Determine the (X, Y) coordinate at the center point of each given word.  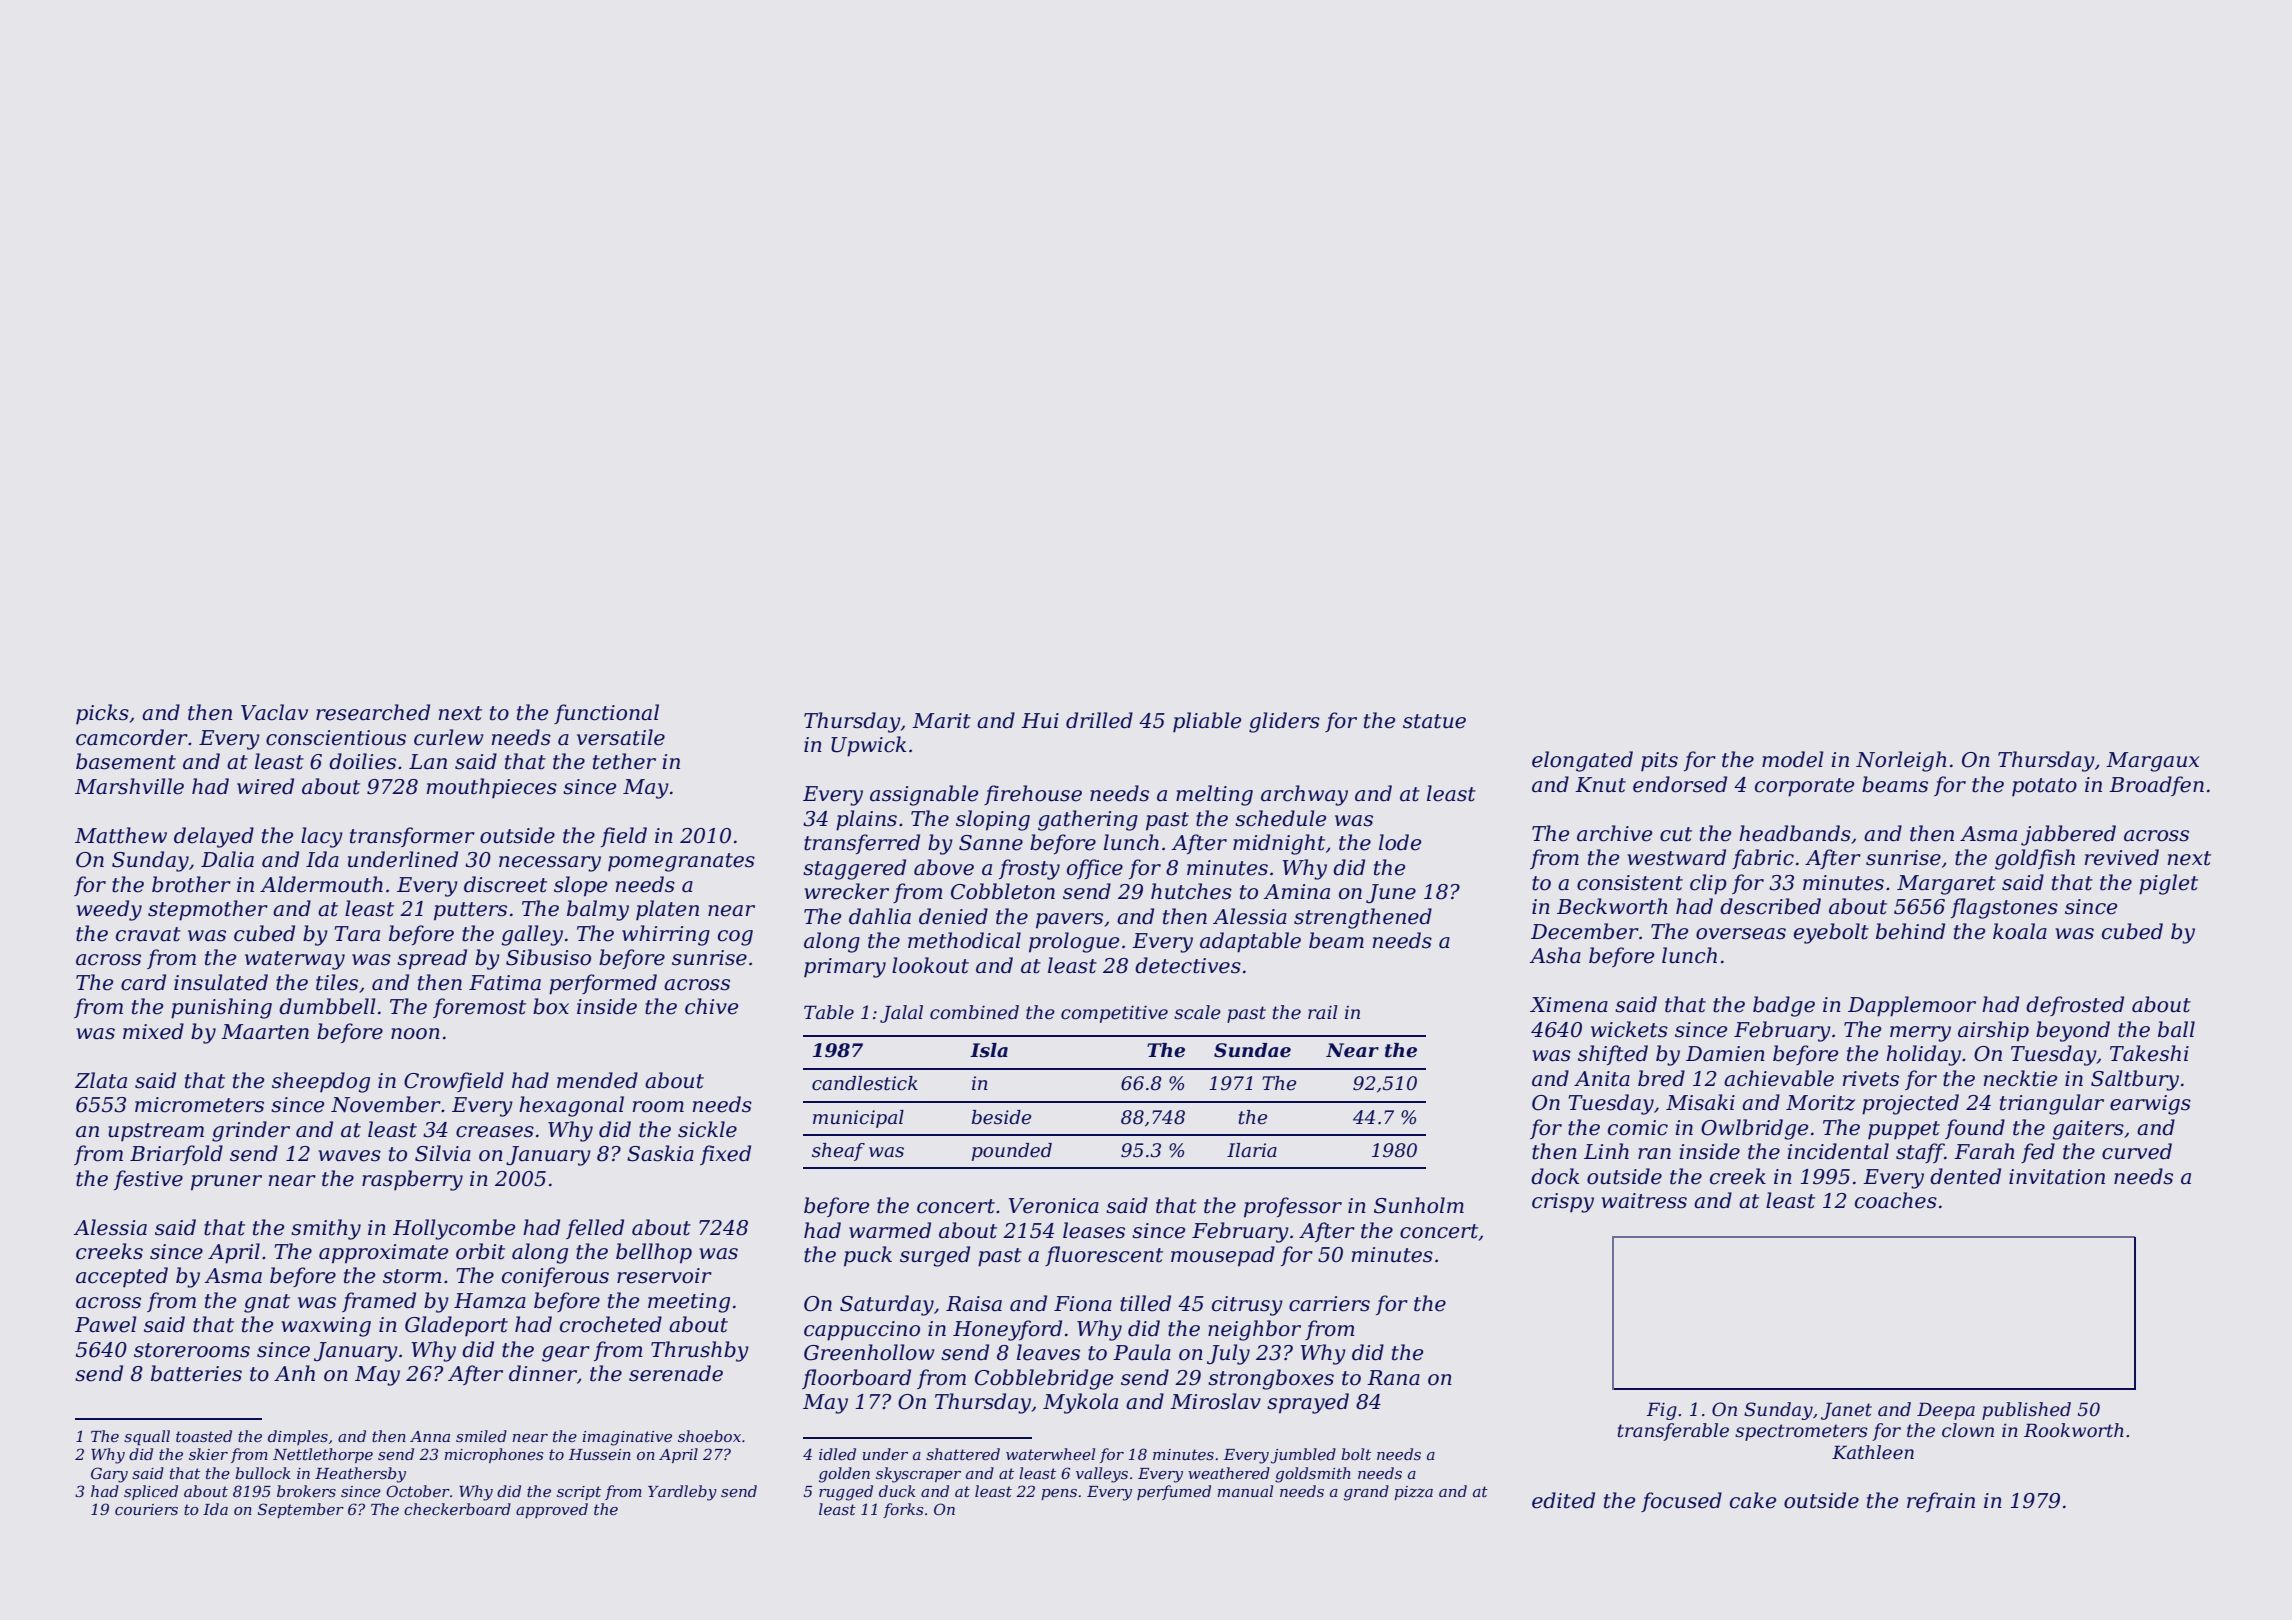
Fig (1661, 1411)
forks (903, 1510)
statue (1434, 721)
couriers (146, 1509)
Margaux (2152, 762)
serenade (676, 1373)
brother (191, 884)
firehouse (1033, 795)
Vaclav (274, 712)
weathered (1229, 1473)
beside (1001, 1117)
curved (2137, 1151)
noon (415, 1034)
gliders (1284, 722)
